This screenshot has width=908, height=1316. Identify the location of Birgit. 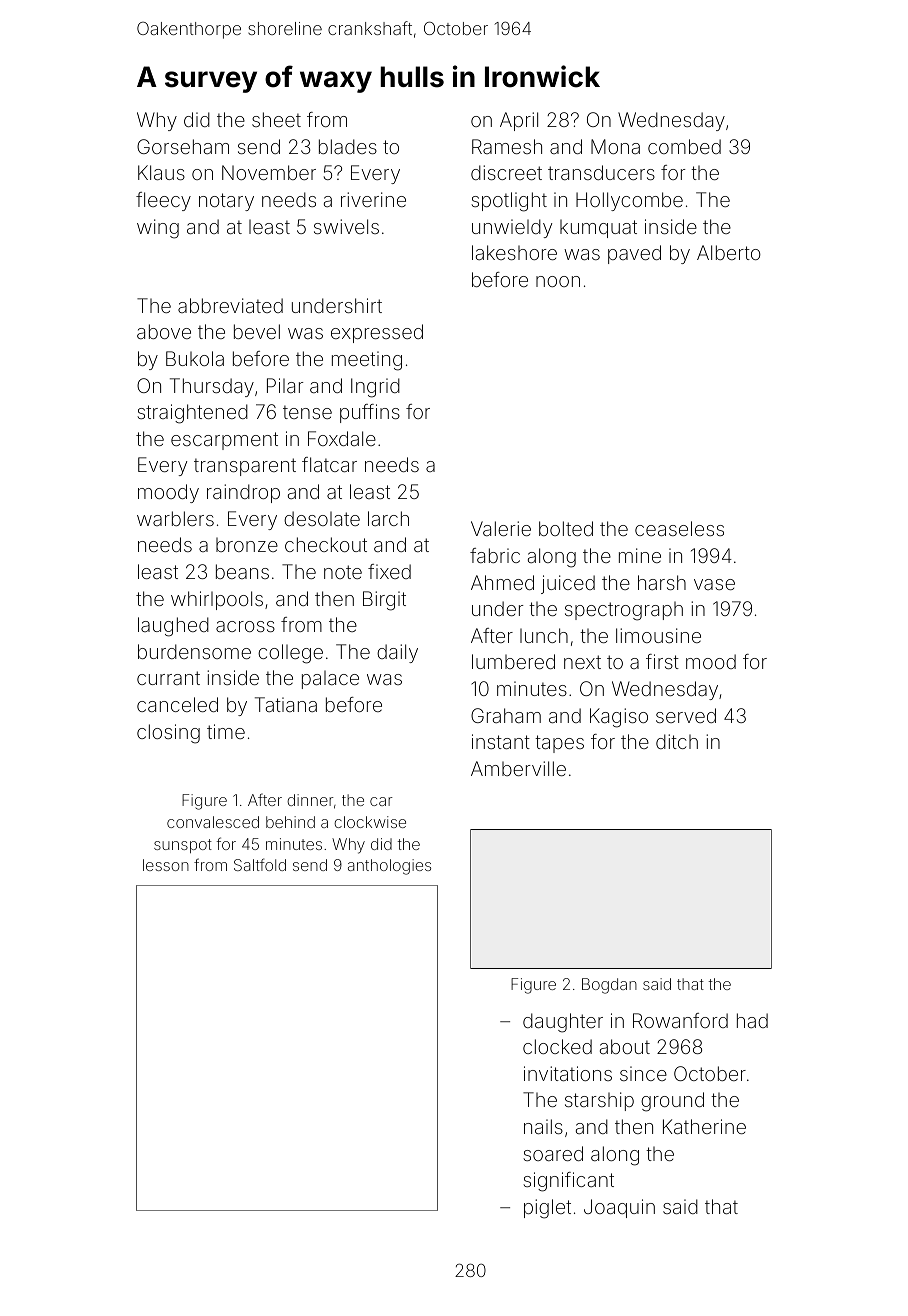
(384, 601).
